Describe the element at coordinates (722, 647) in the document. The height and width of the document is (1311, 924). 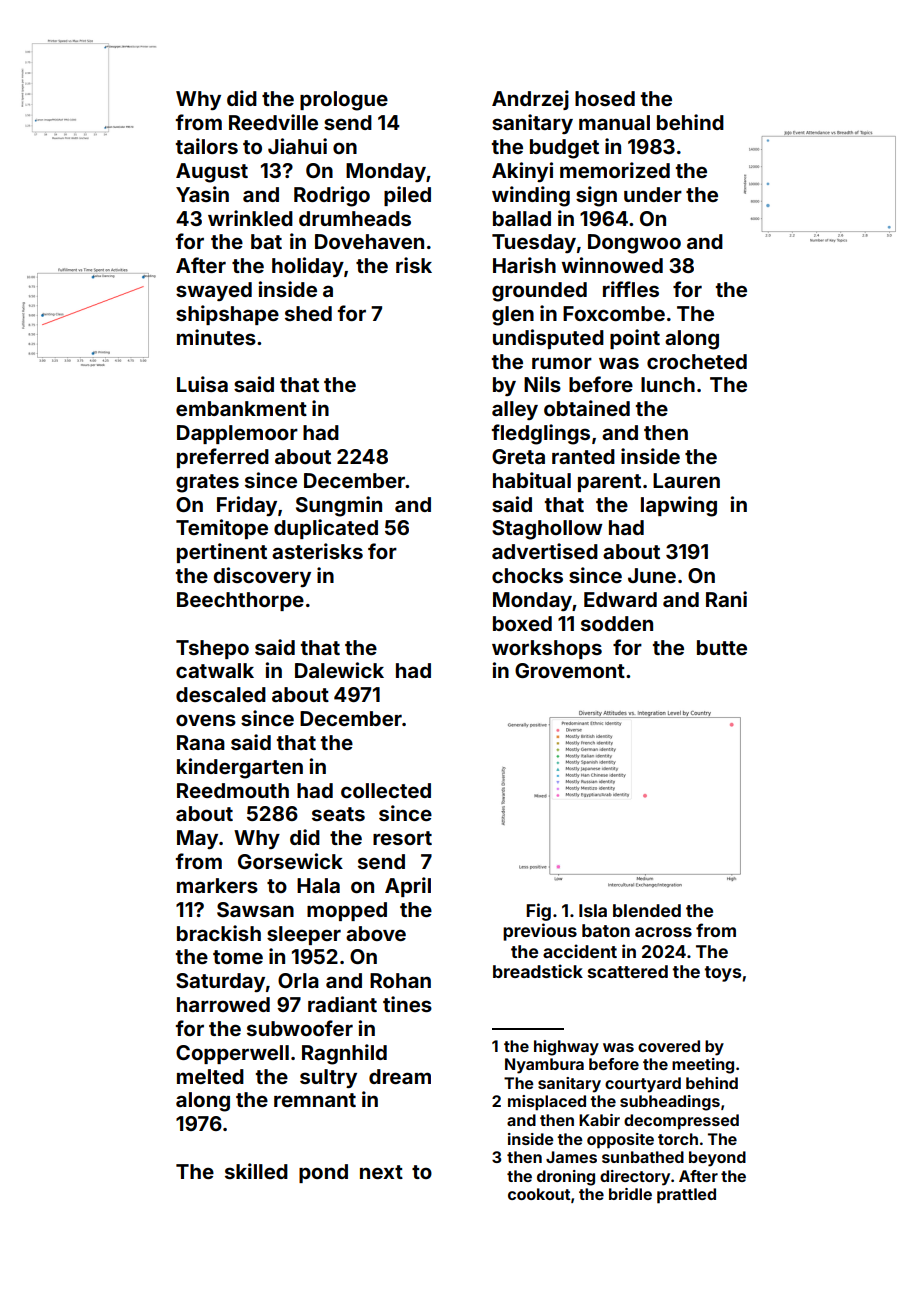
I see `butte` at that location.
